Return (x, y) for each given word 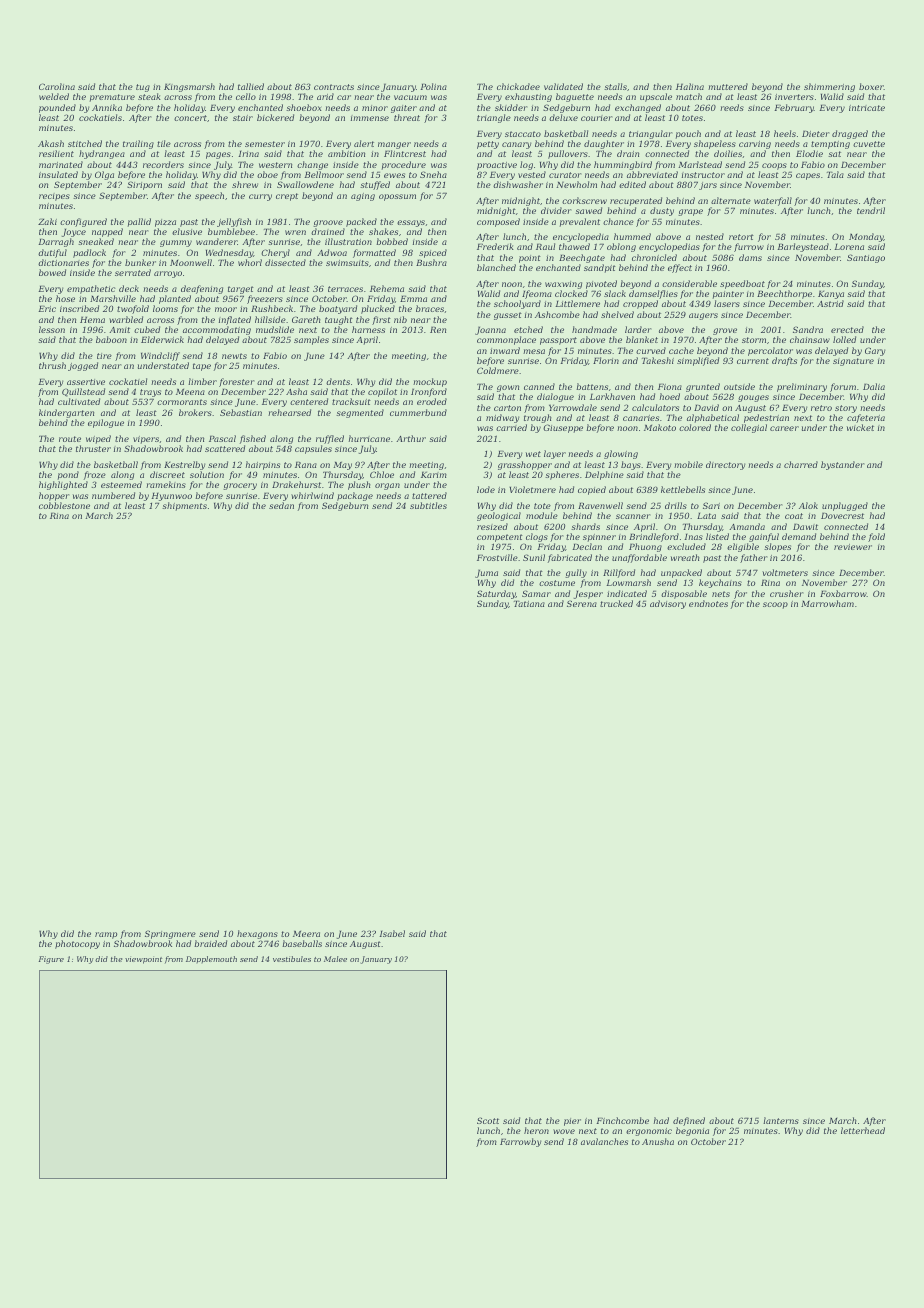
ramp (106, 935)
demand (799, 536)
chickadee (518, 86)
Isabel (392, 933)
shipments (184, 506)
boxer (871, 86)
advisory (668, 604)
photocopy (77, 944)
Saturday (496, 594)
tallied (251, 86)
